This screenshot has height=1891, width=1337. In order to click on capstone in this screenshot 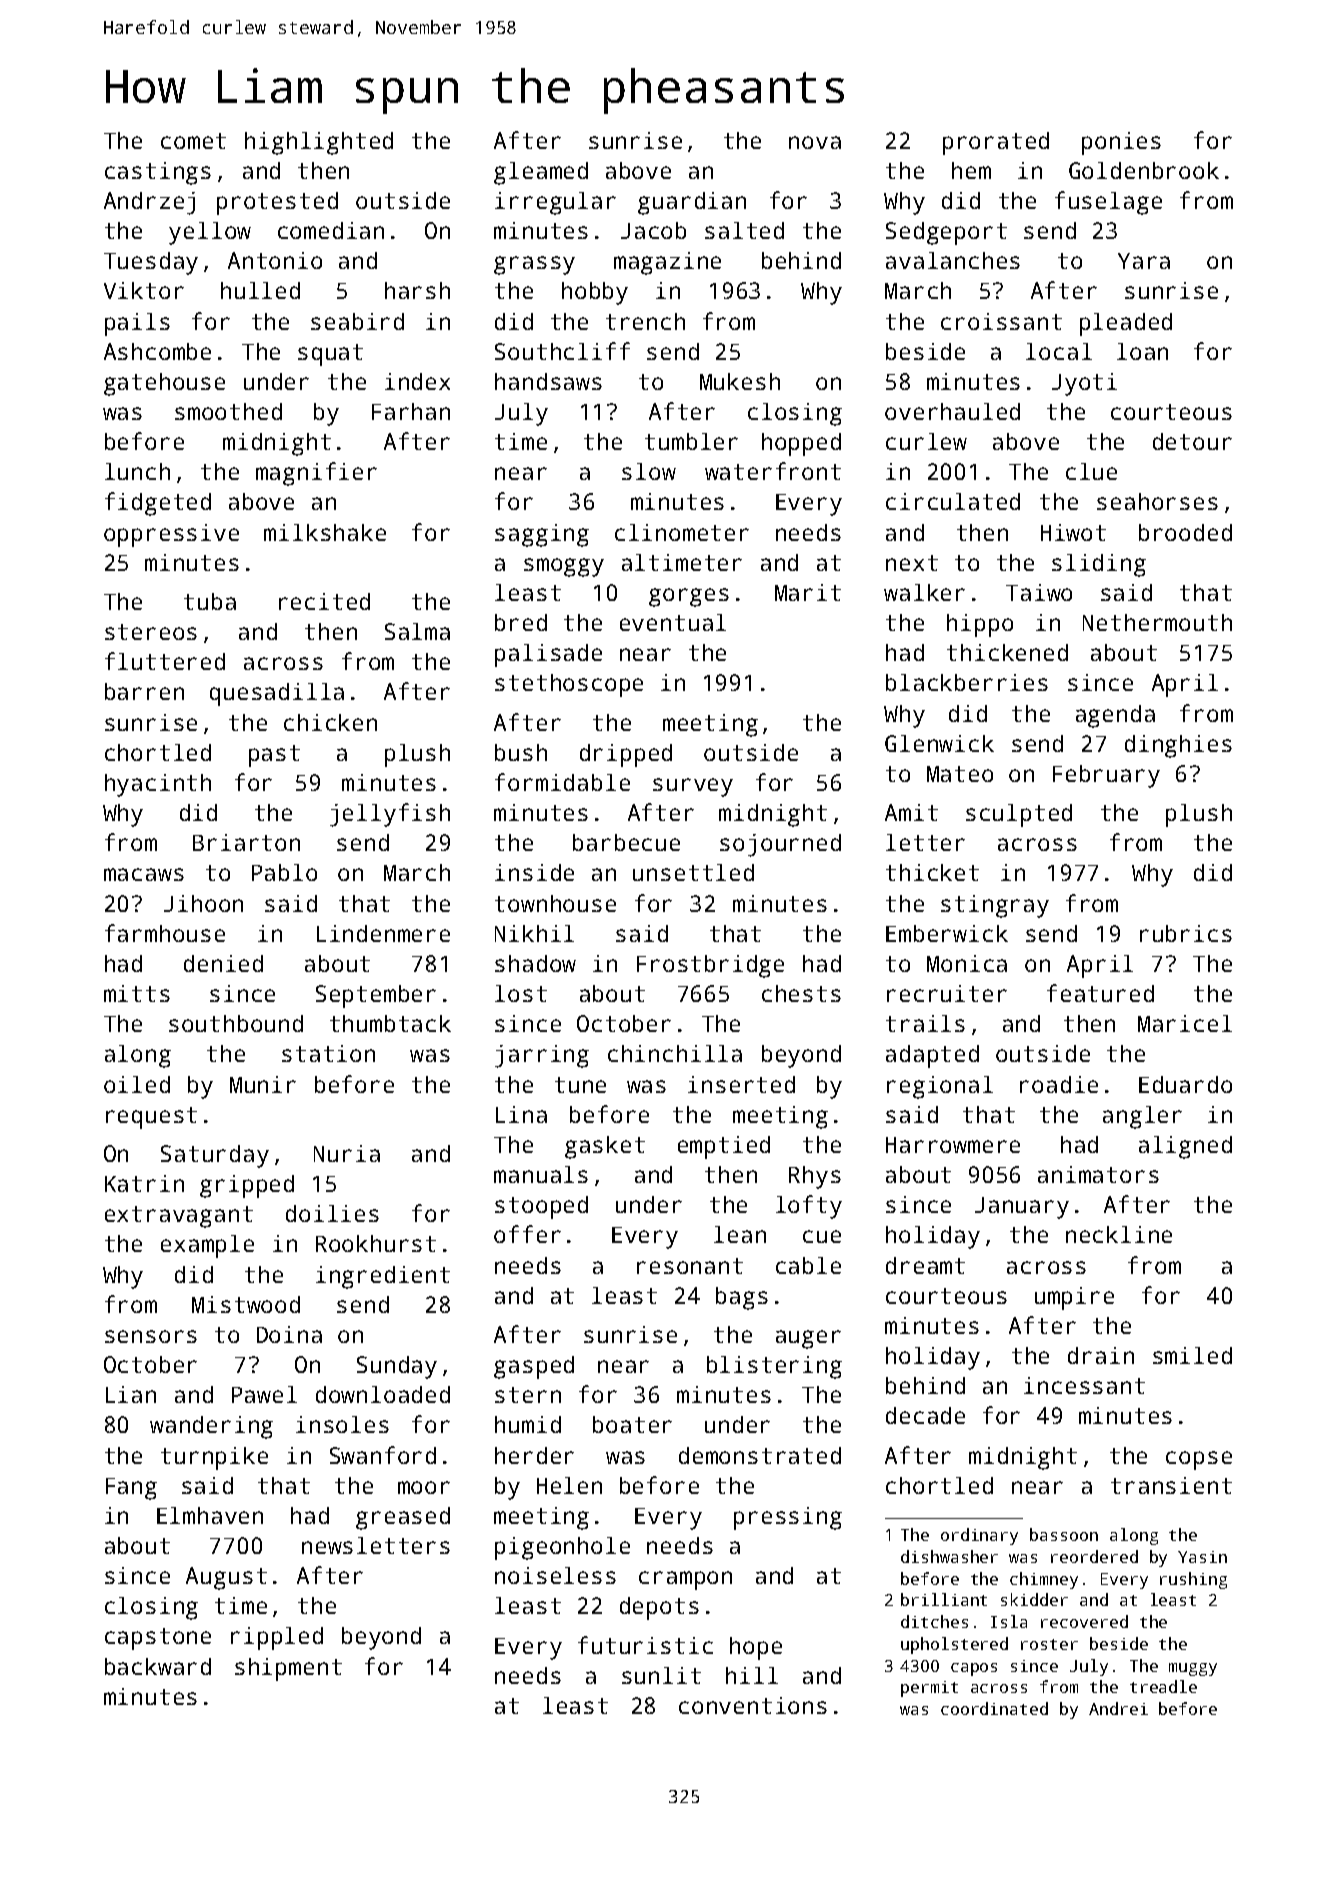, I will do `click(158, 1639)`.
